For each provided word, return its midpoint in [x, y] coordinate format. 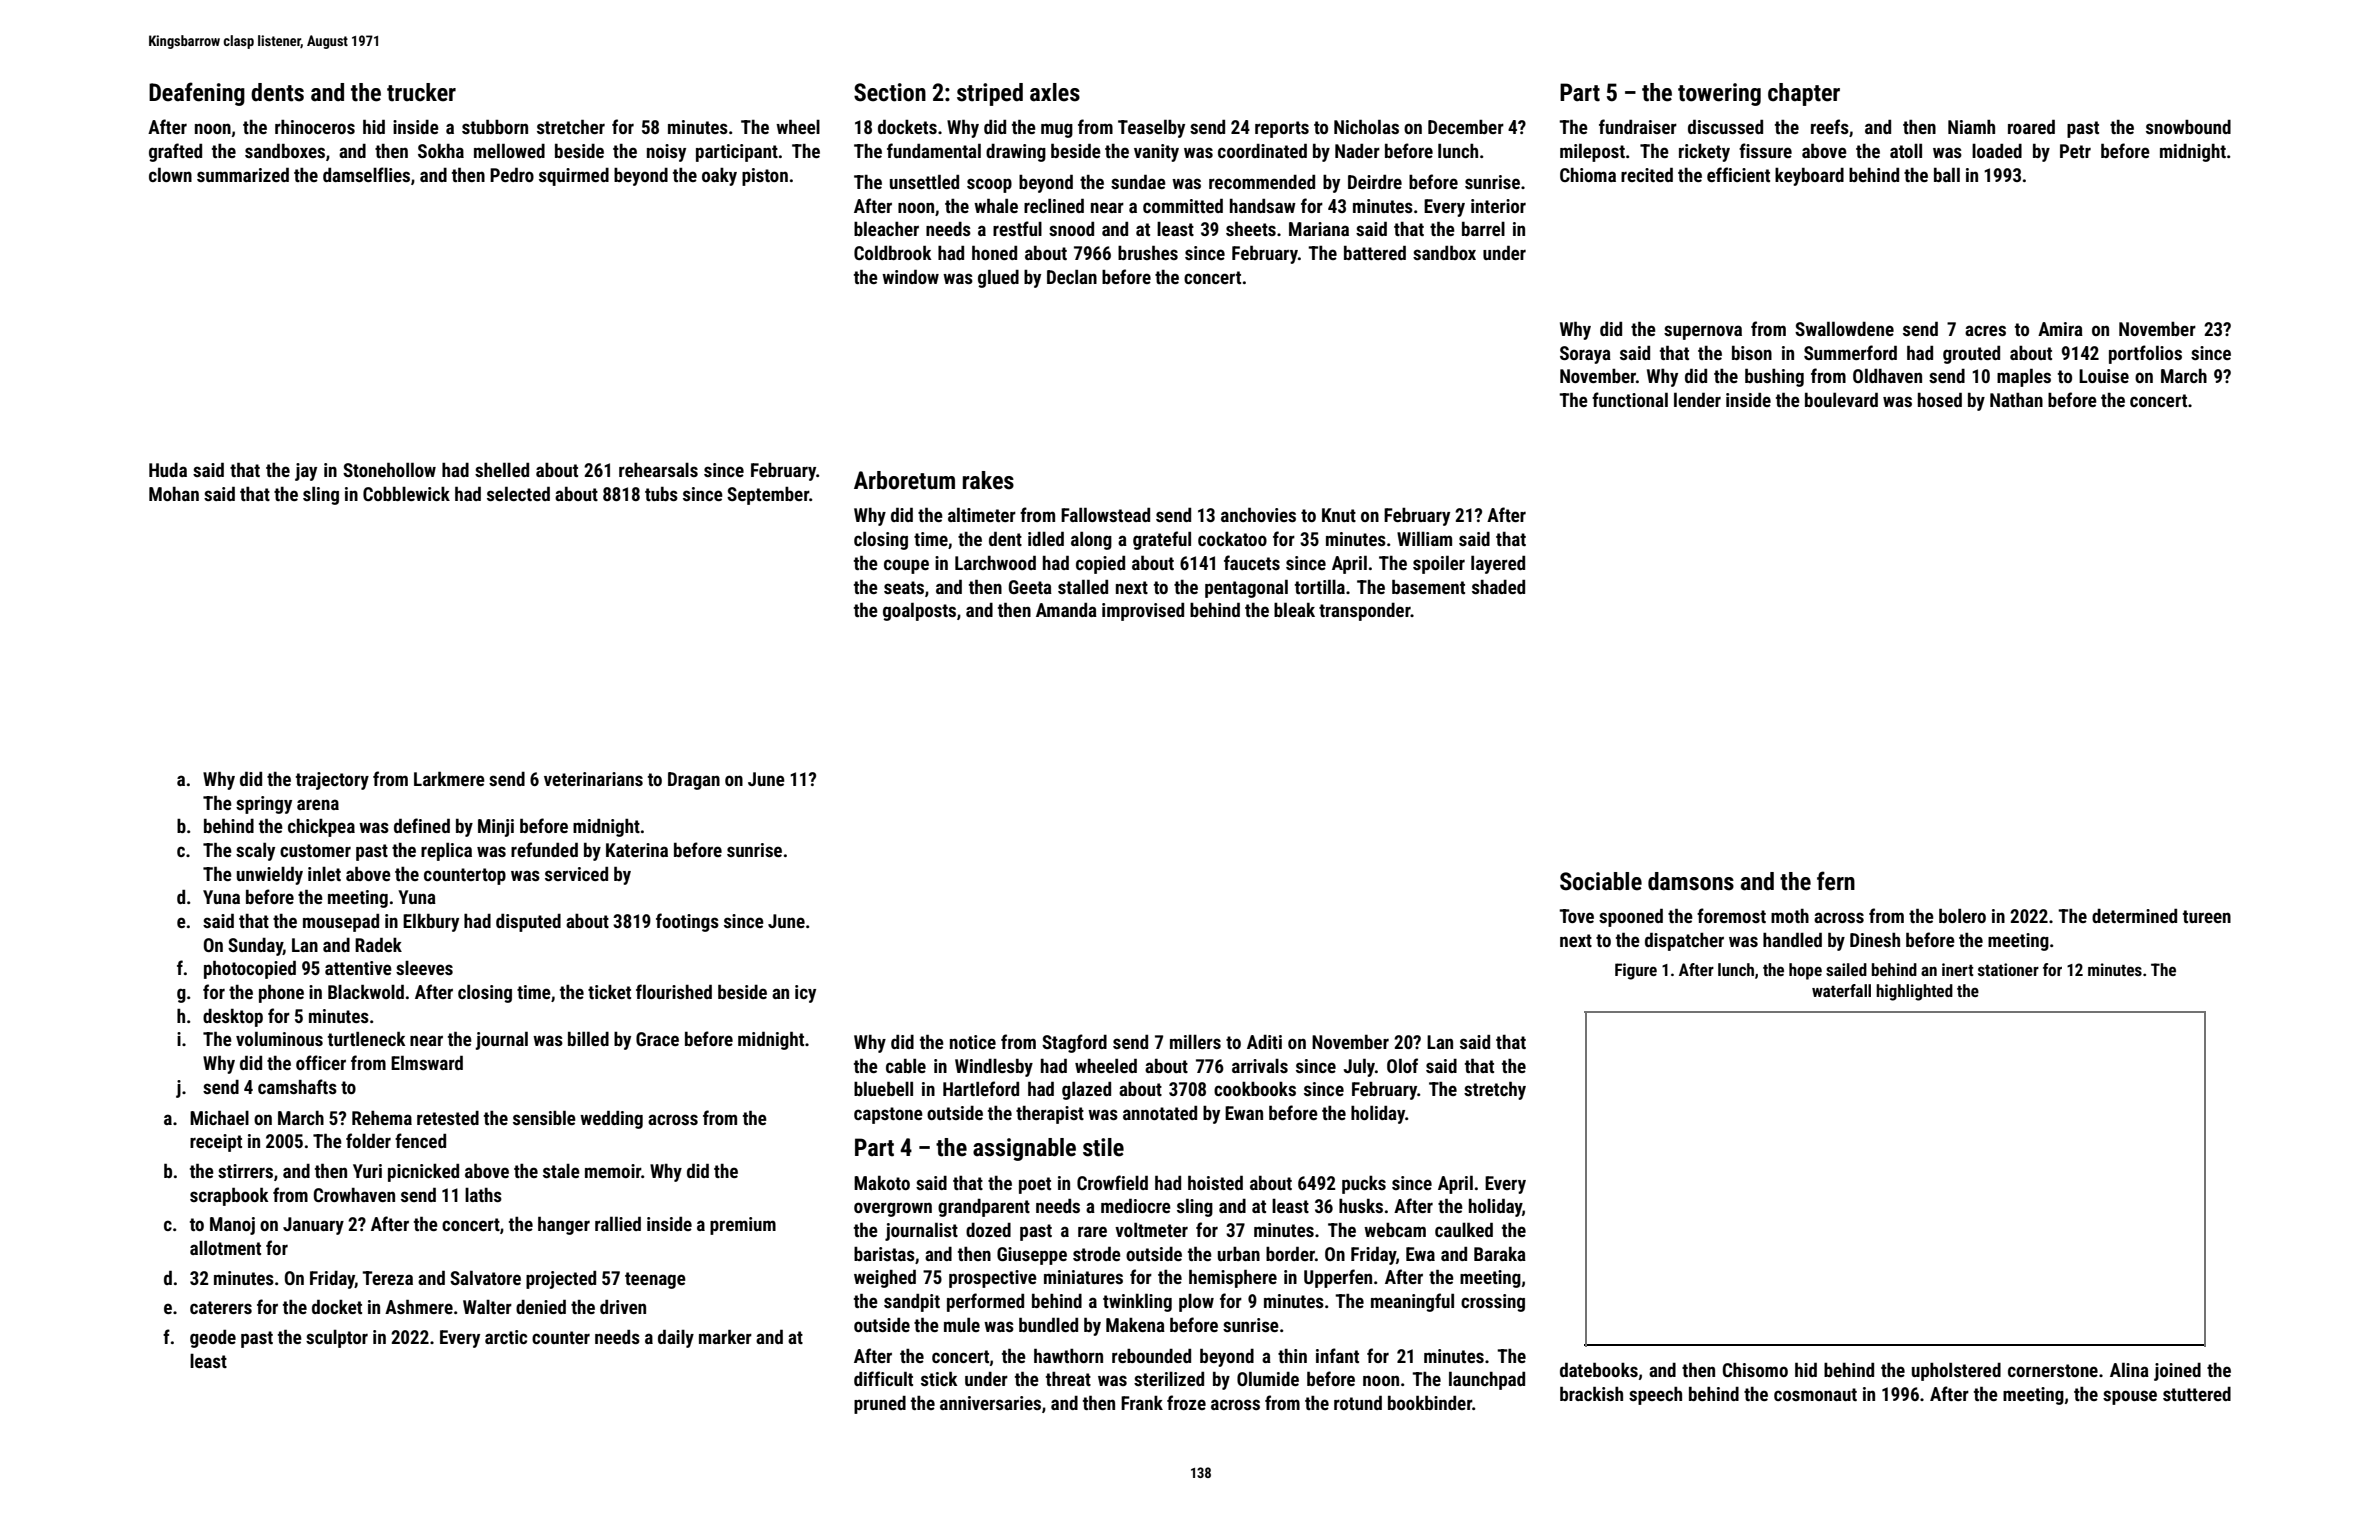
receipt [216, 1143]
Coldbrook [893, 252]
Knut [1339, 515]
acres [1985, 330]
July [1359, 1067]
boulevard [1841, 399]
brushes [1148, 252]
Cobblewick [406, 494]
